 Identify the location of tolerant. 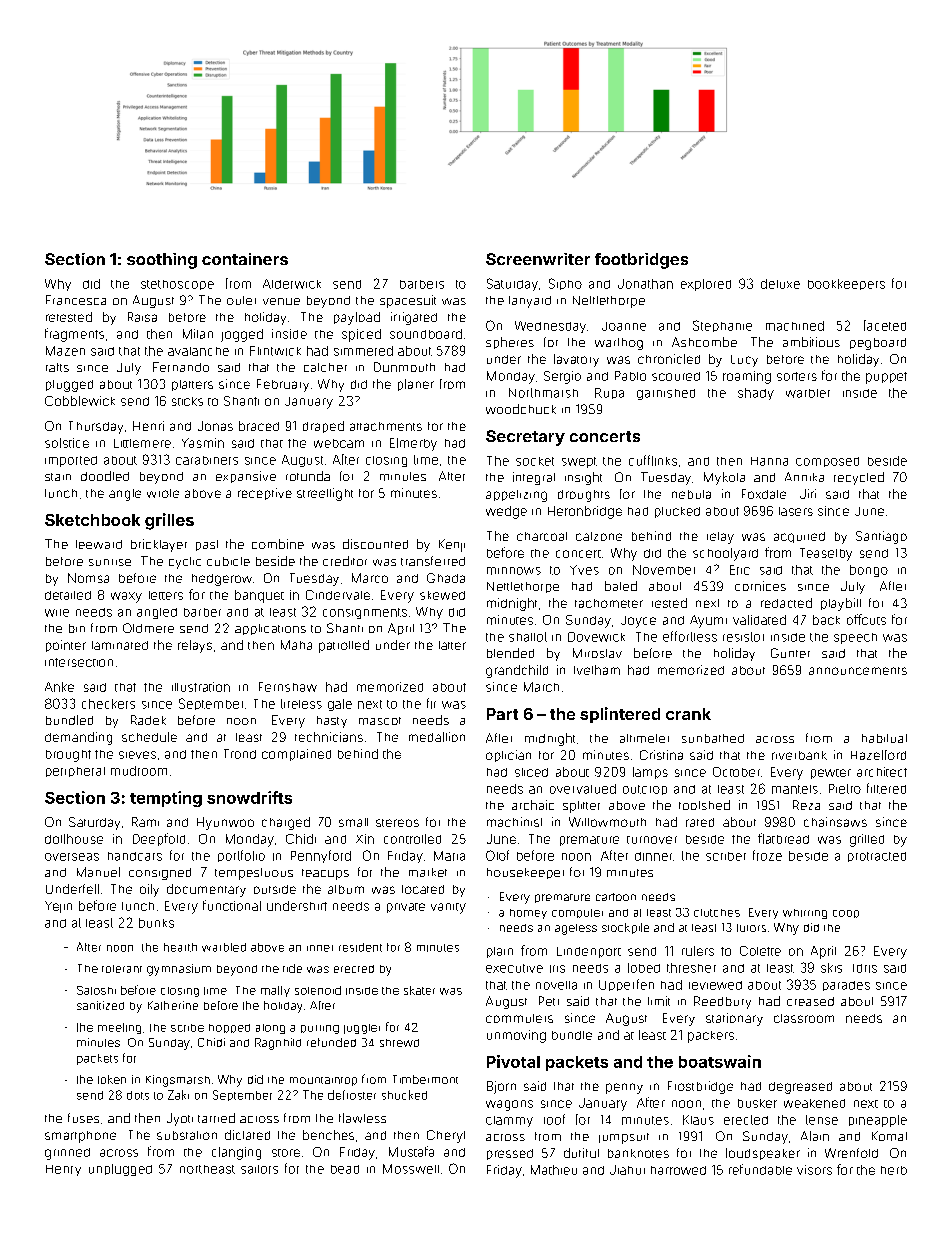
(122, 969).
